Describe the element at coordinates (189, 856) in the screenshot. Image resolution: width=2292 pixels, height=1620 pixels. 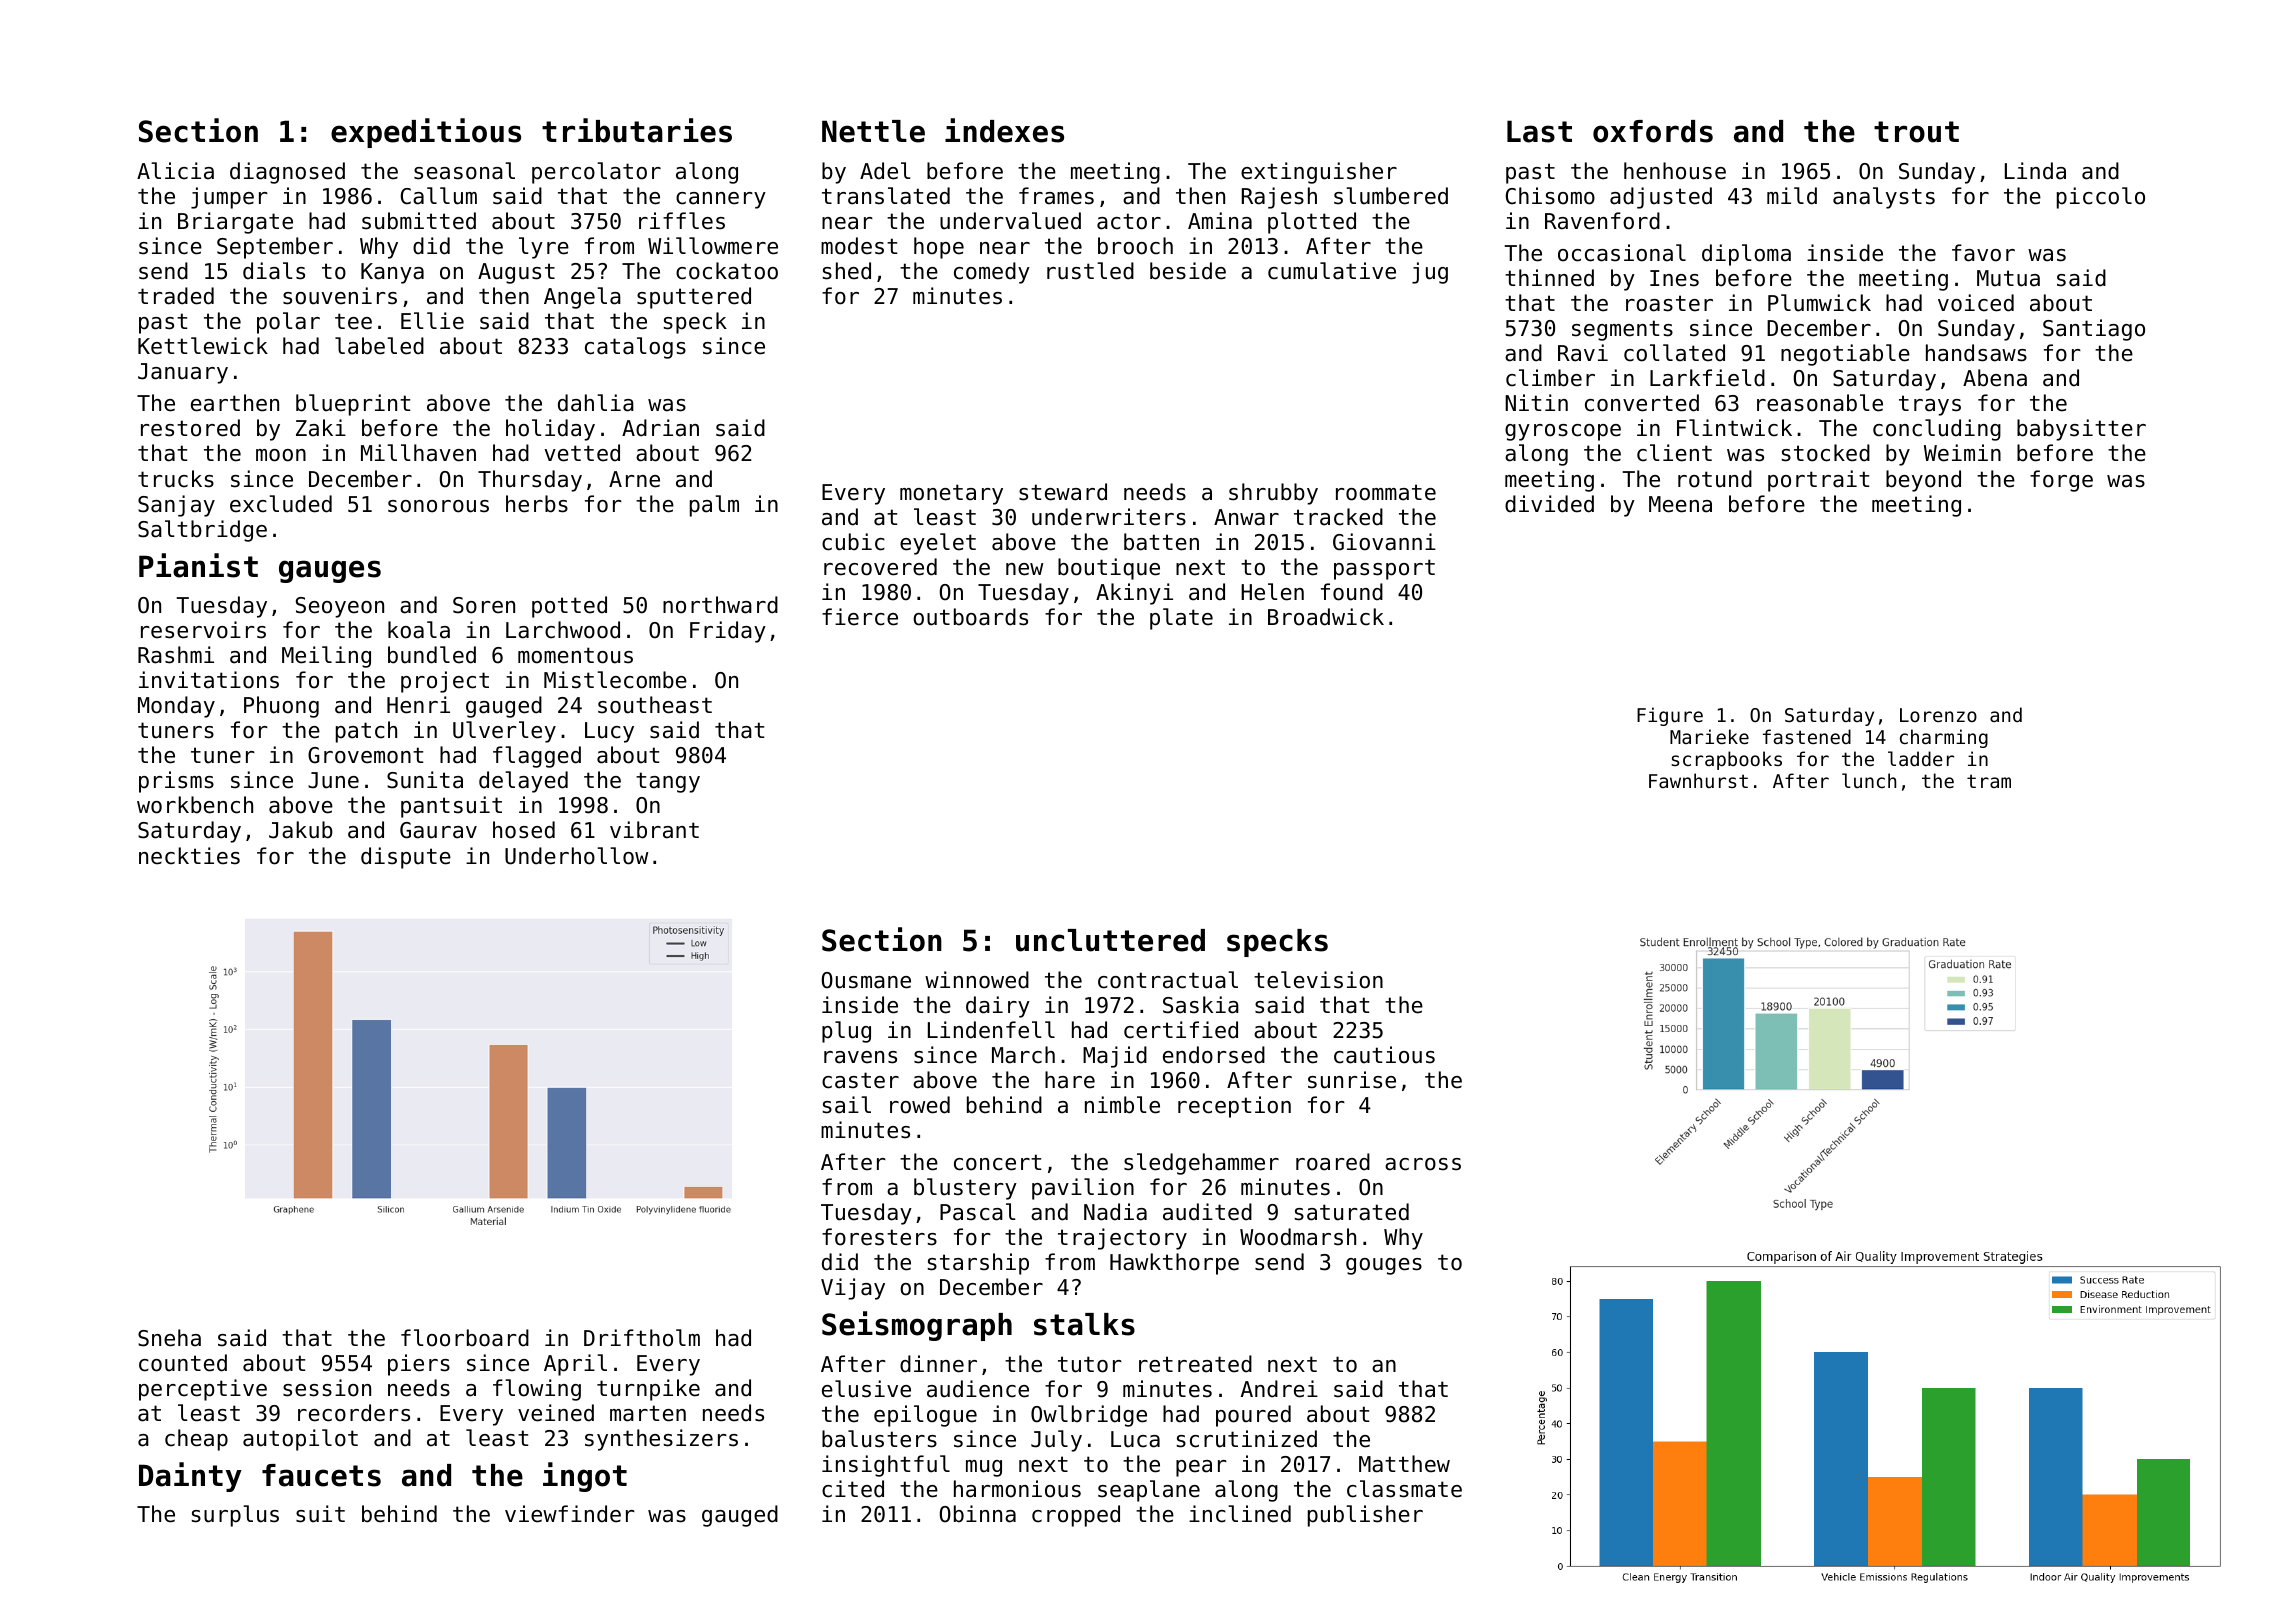
I see `neckties` at that location.
